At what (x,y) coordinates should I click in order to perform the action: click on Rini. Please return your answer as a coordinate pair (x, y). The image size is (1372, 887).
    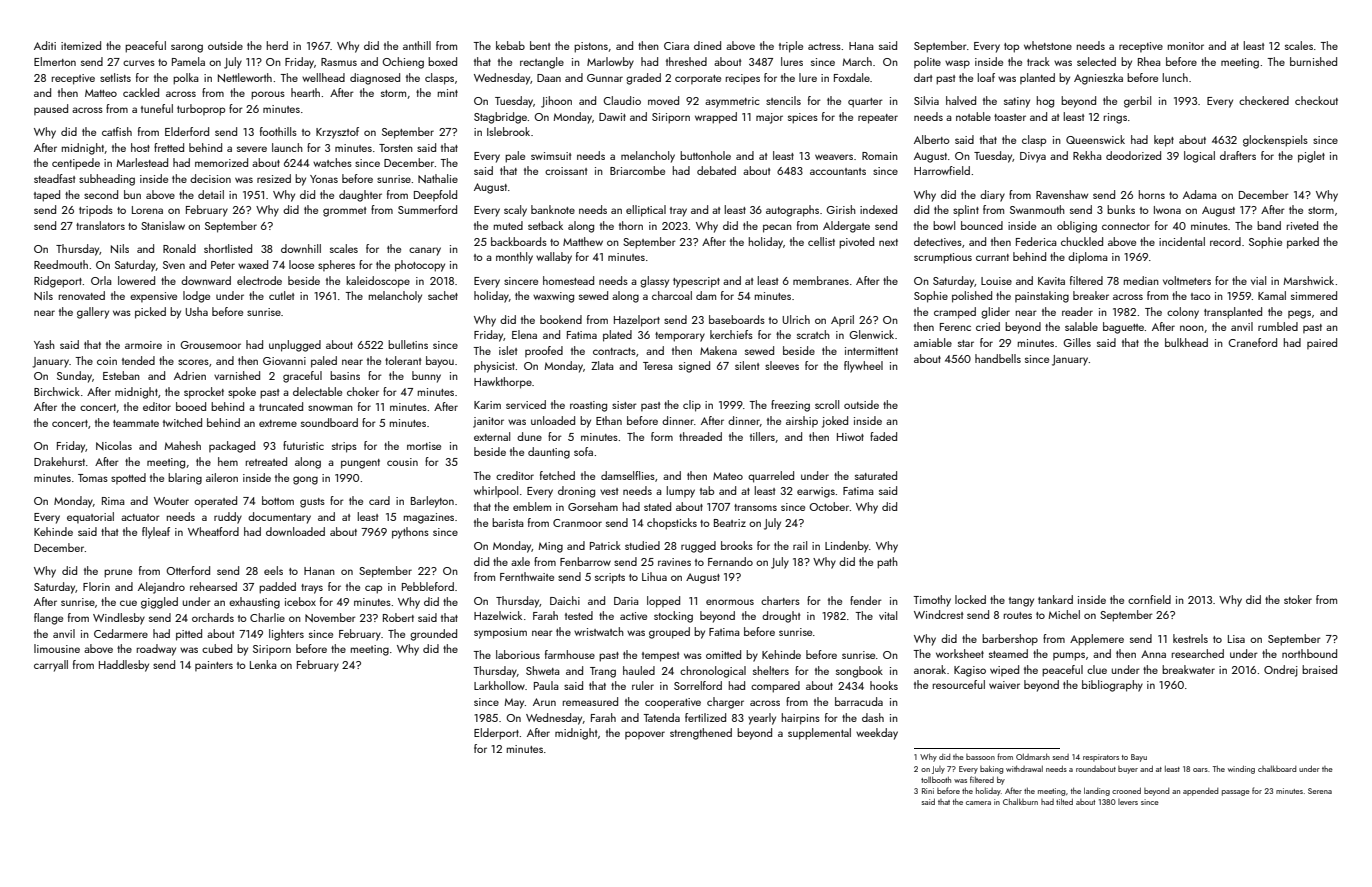
    Looking at the image, I should click on (928, 791).
